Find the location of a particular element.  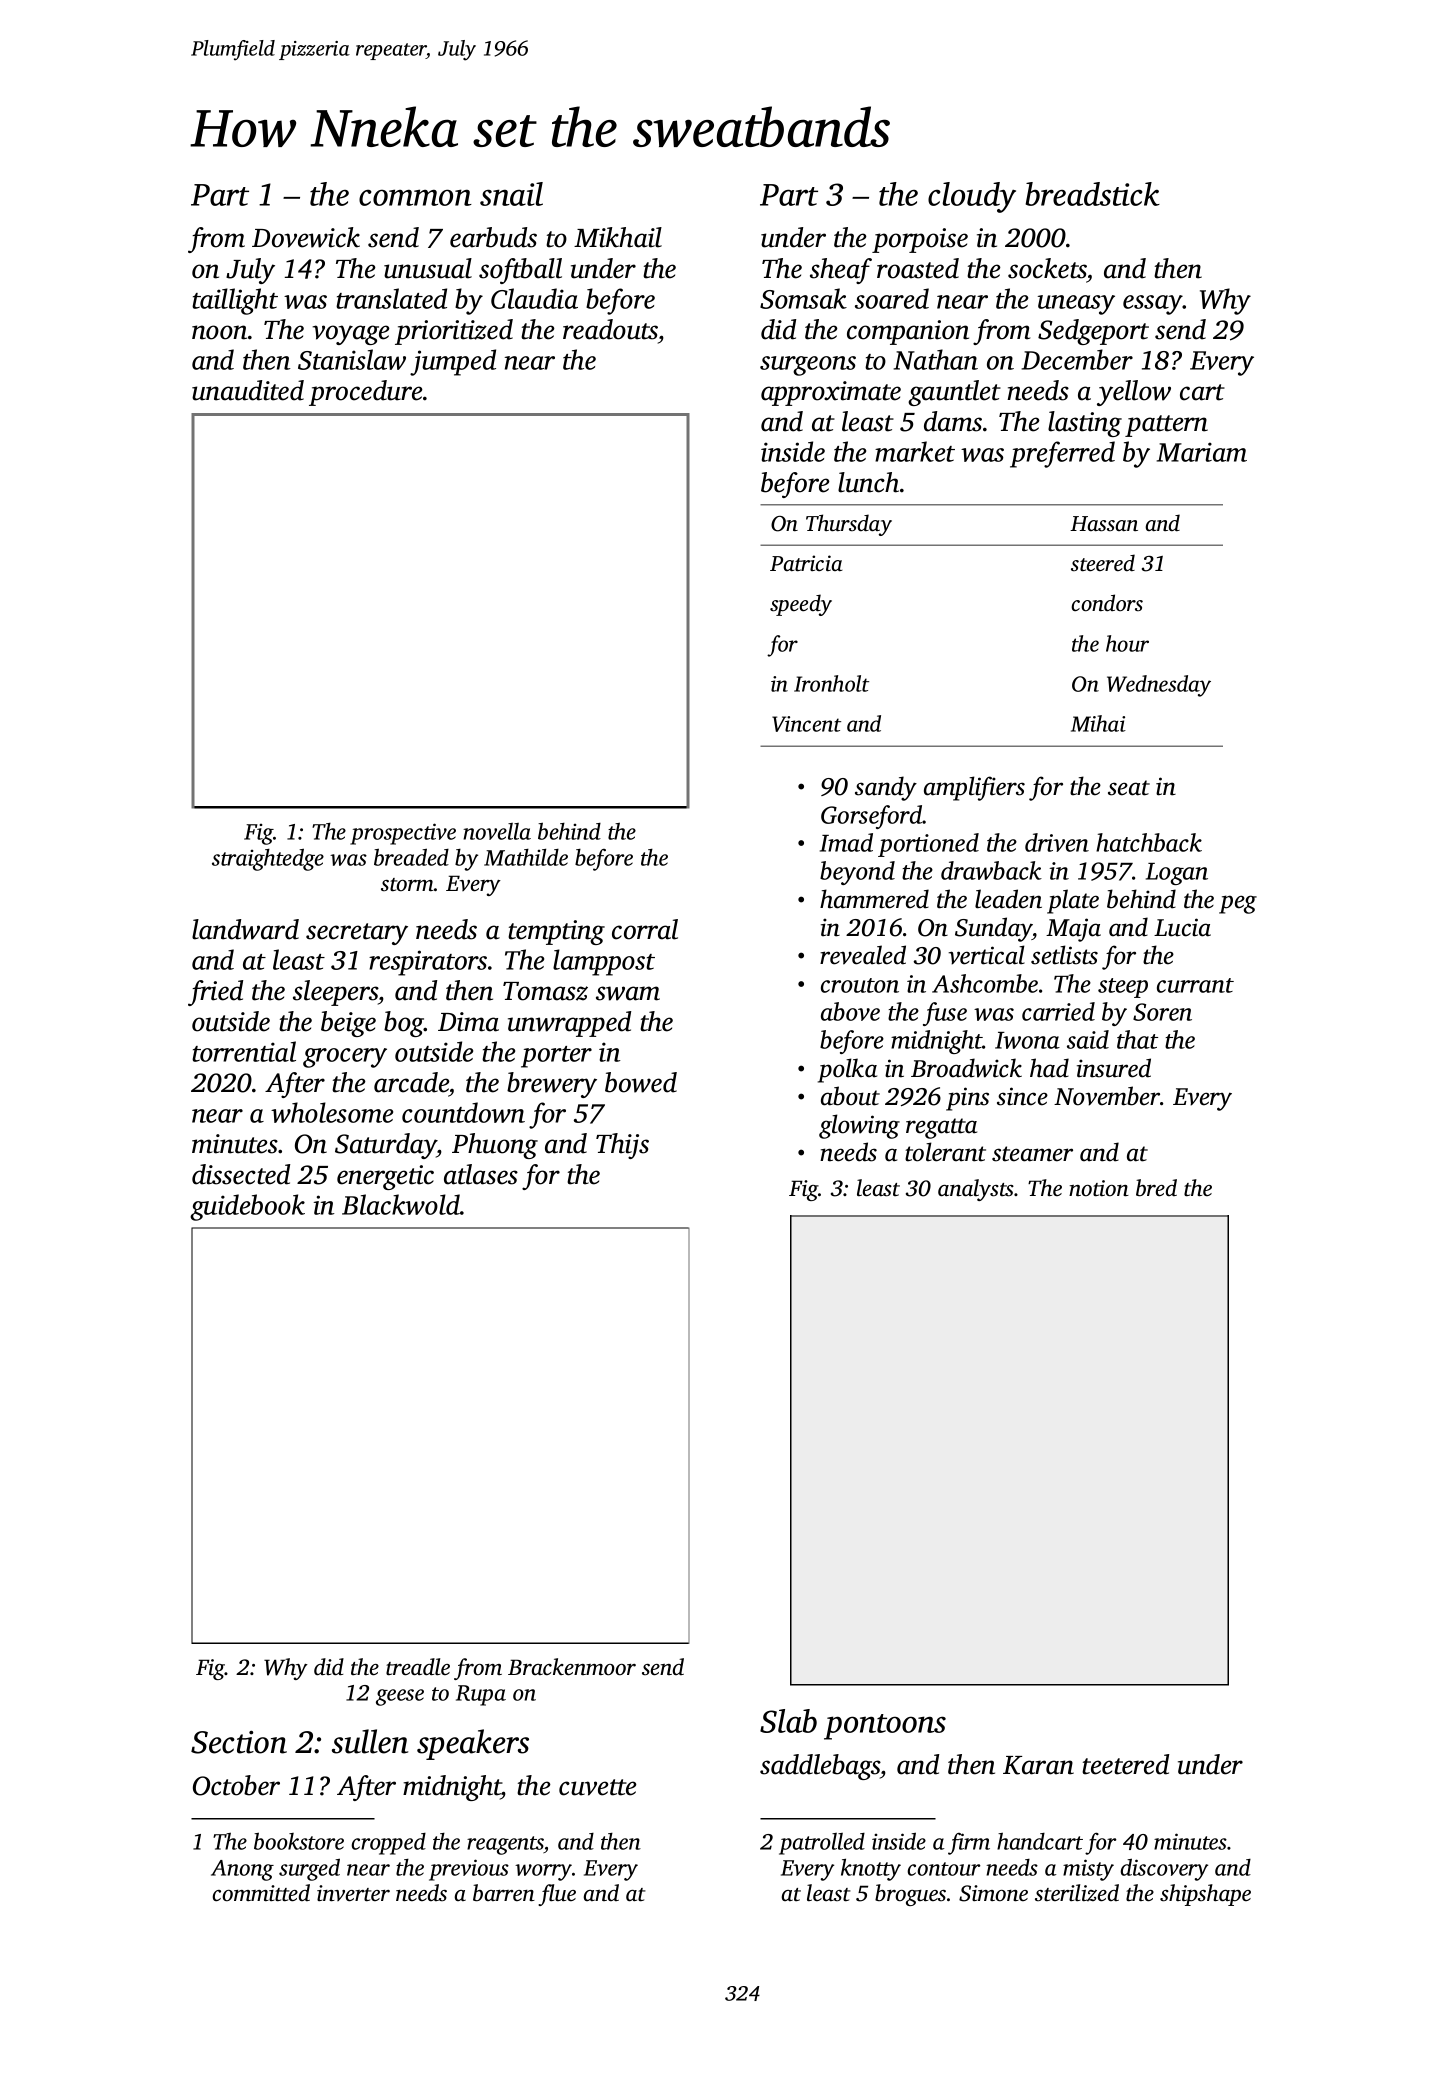

procedure is located at coordinates (366, 393).
